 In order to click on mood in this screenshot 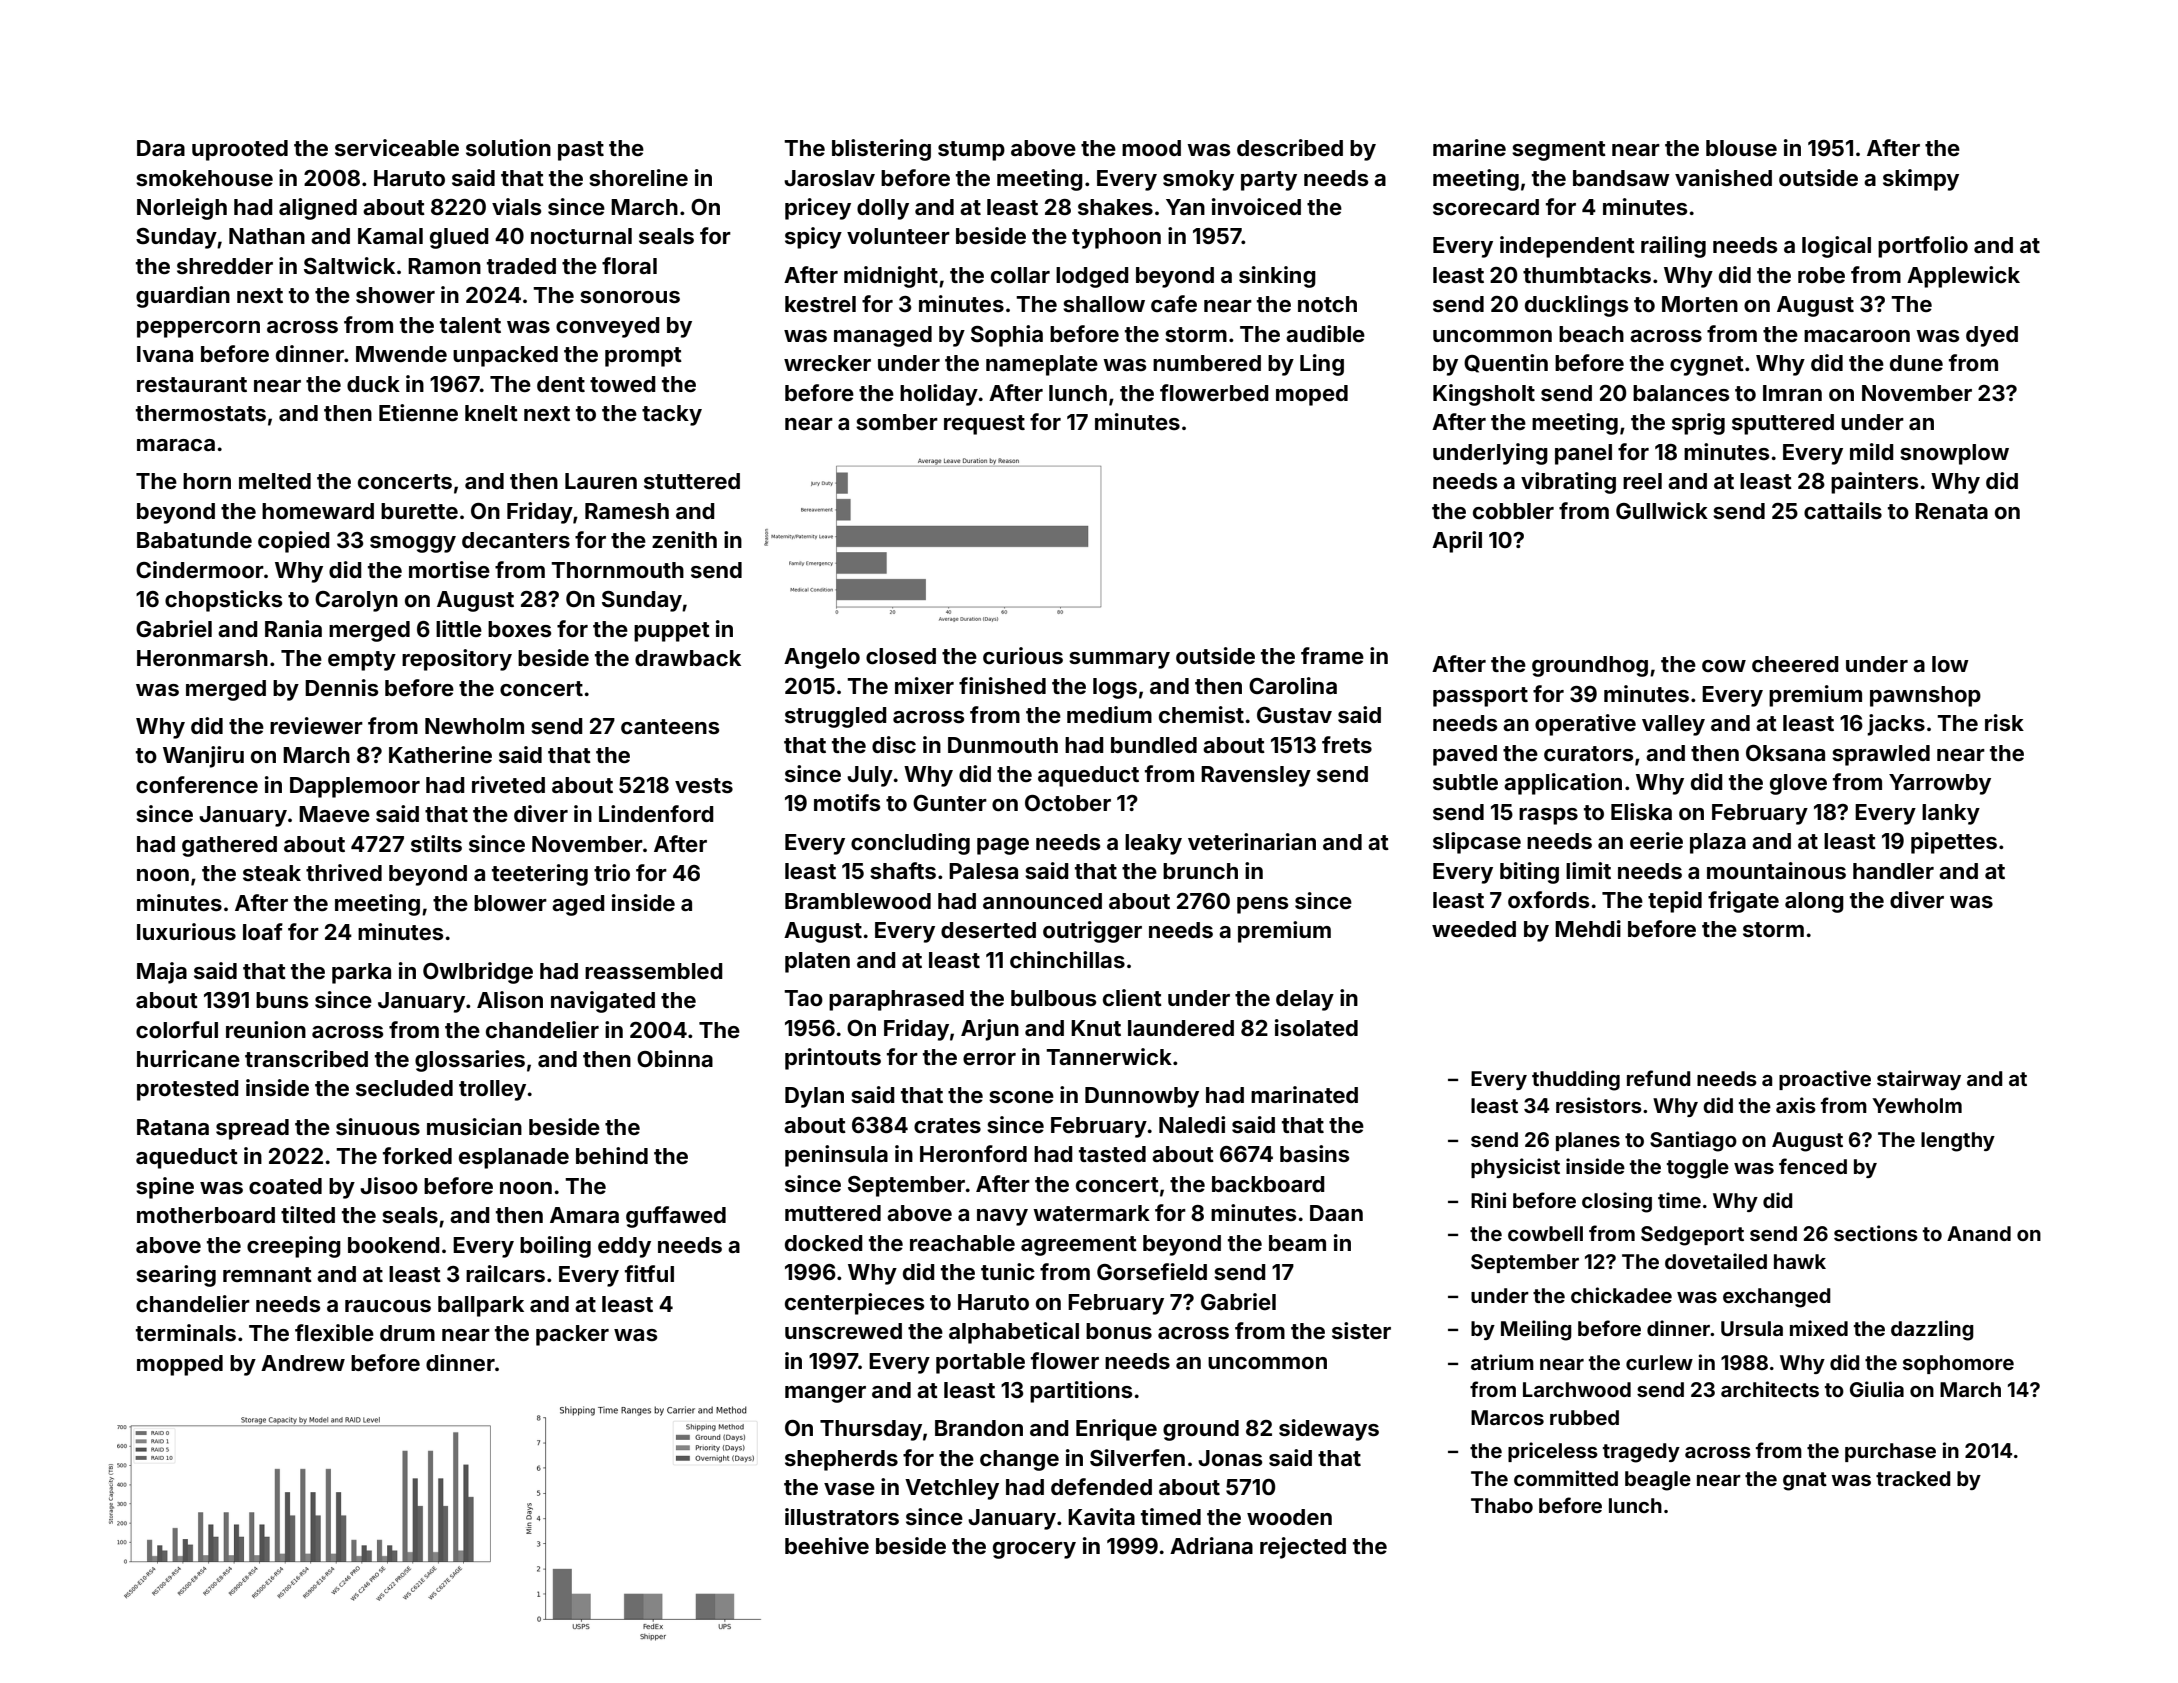, I will do `click(1151, 148)`.
